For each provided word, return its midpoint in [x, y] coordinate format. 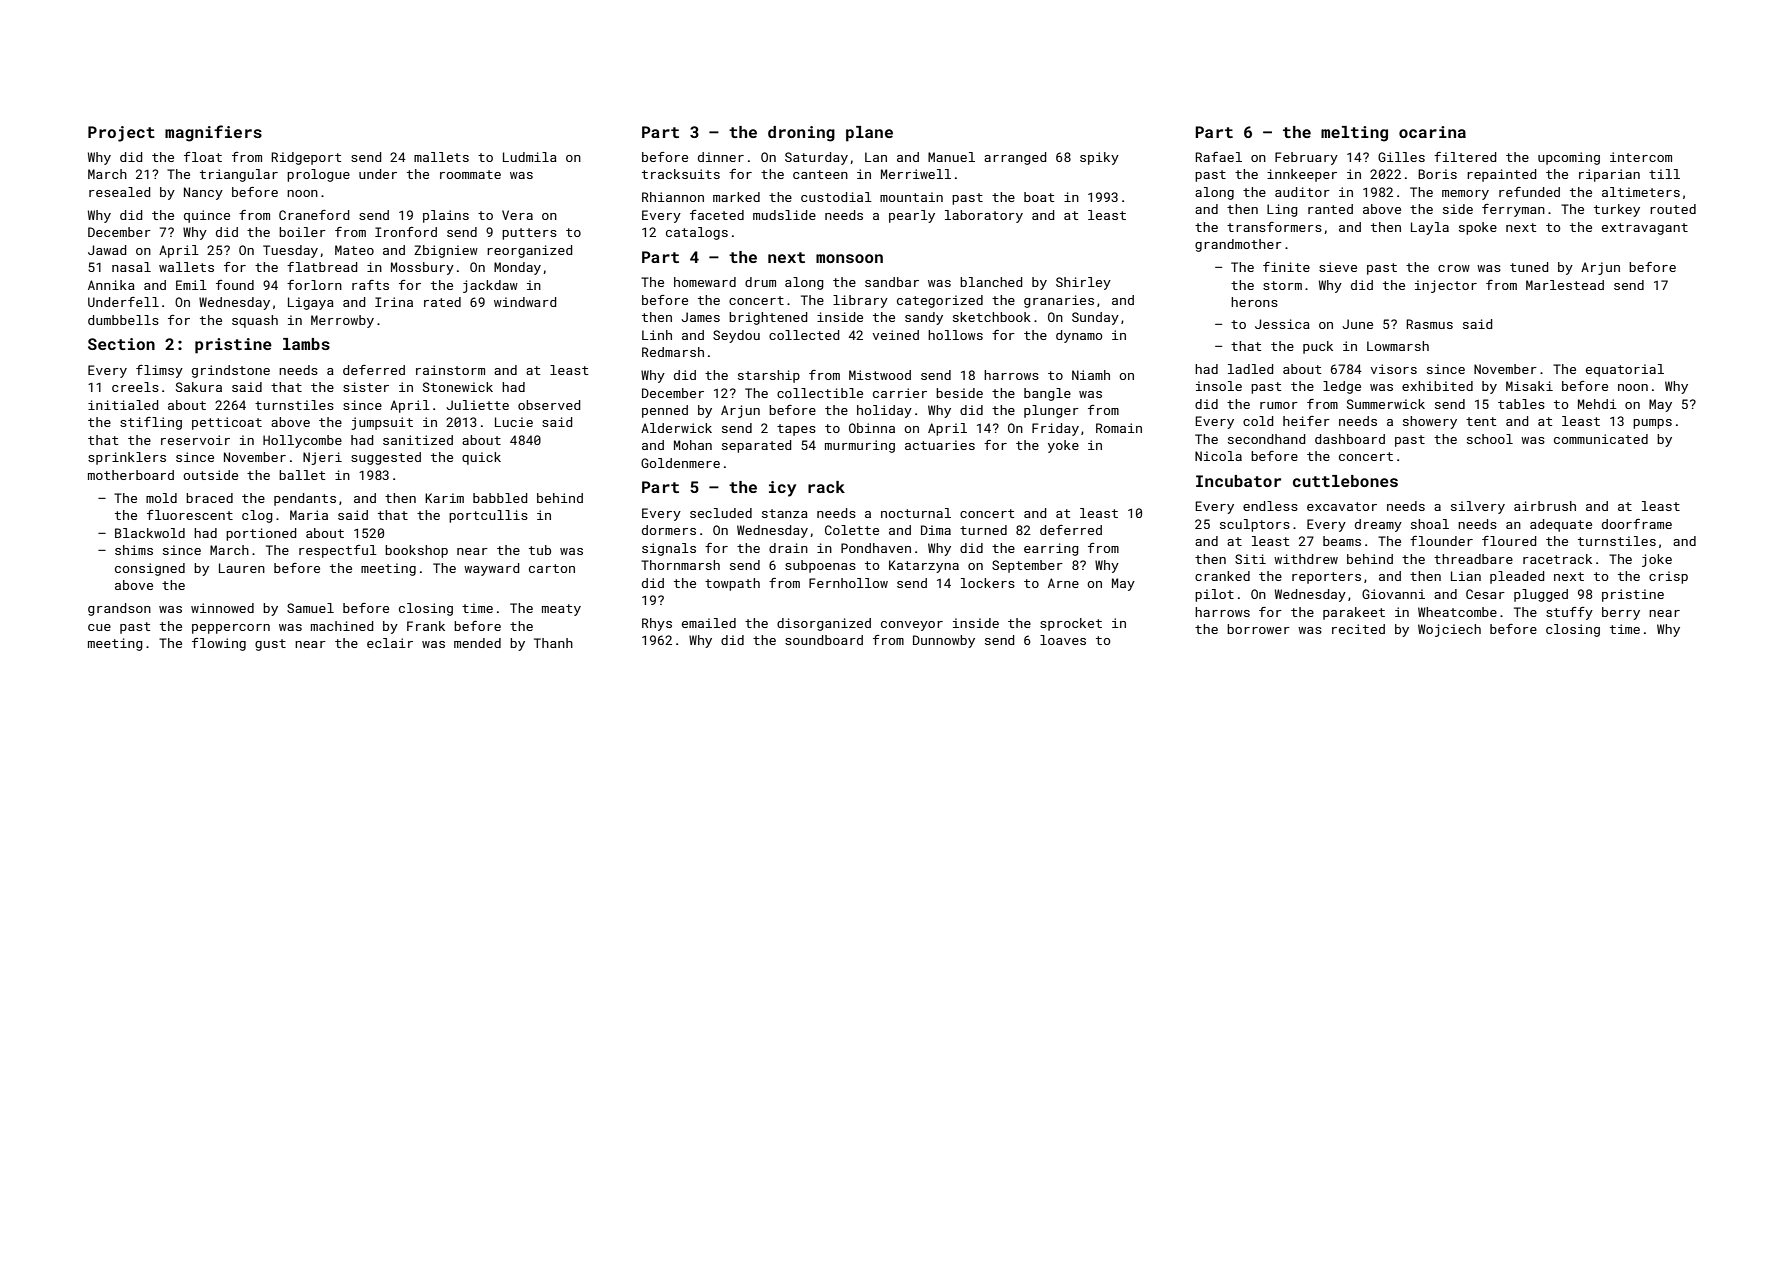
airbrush [1545, 506]
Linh [657, 335]
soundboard [824, 640]
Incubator [1238, 481]
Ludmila [530, 157]
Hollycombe [302, 441]
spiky [1099, 158]
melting [1354, 134]
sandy [924, 318]
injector [1446, 286]
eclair [390, 643]
